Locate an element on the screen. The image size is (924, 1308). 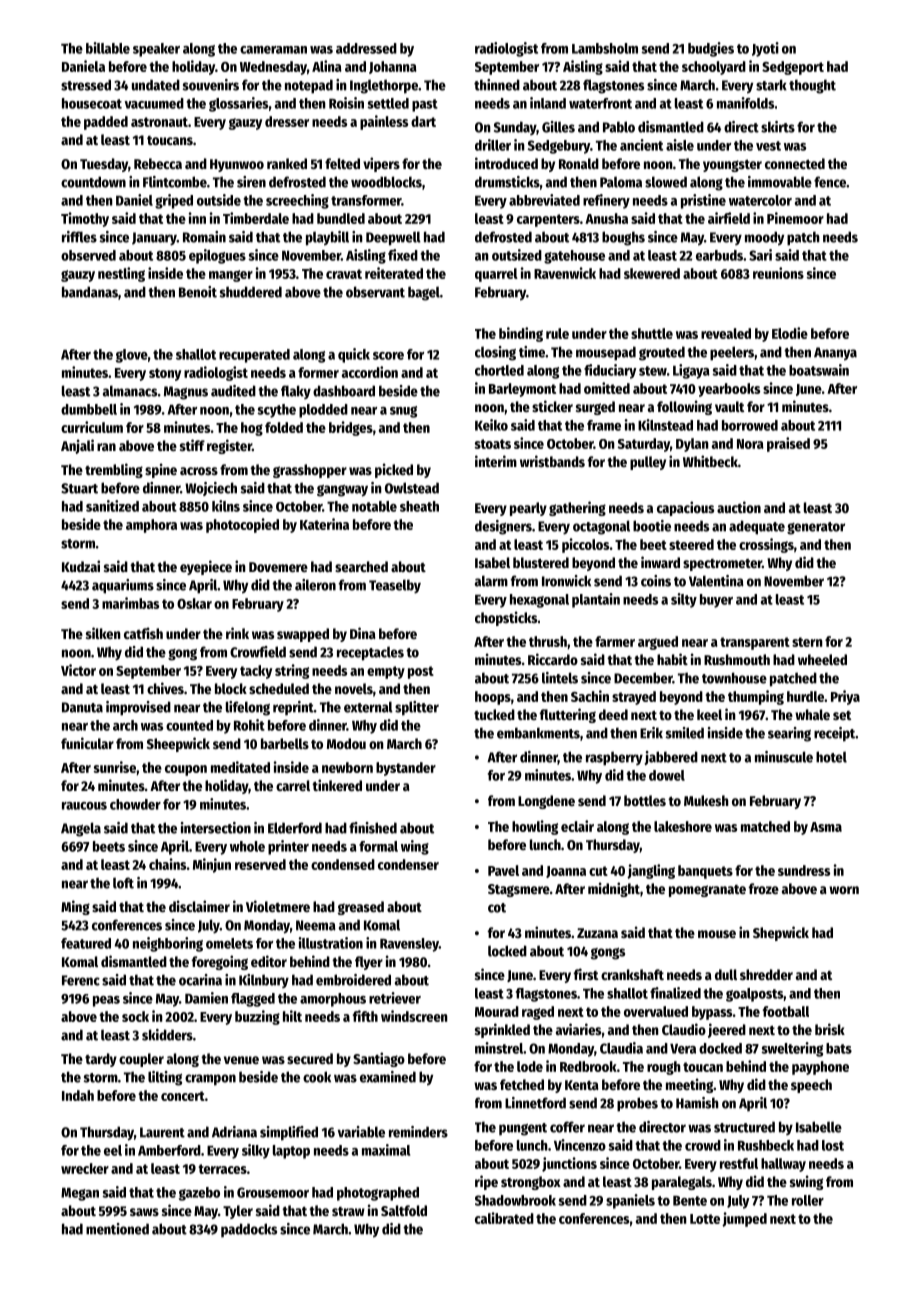
Saltfold is located at coordinates (404, 1210).
